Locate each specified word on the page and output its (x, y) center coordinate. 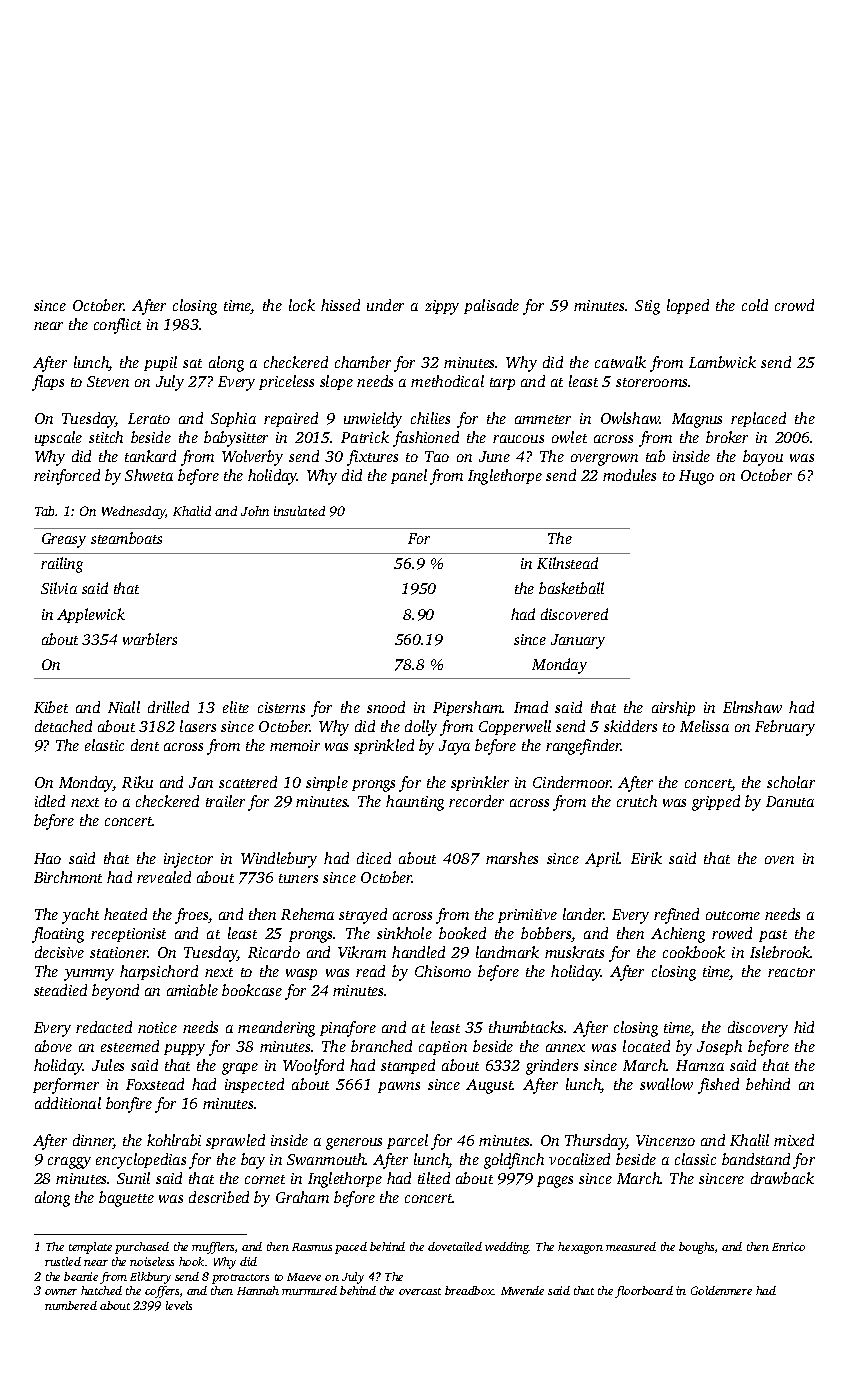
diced (374, 858)
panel (409, 476)
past (773, 936)
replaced (758, 419)
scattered (248, 782)
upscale (58, 438)
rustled (63, 1261)
